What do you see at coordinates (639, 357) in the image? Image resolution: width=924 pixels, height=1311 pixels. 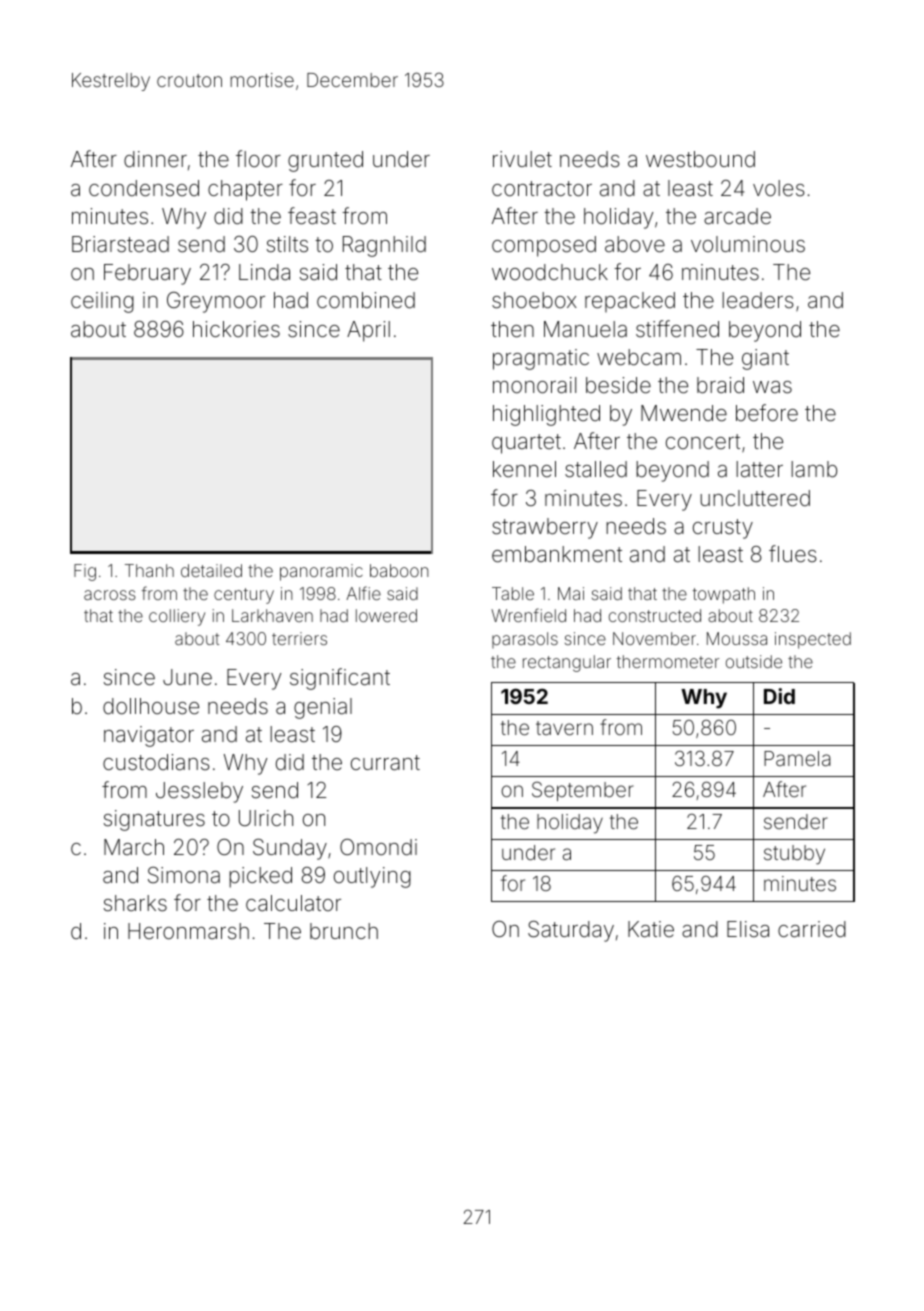 I see `webcam` at bounding box center [639, 357].
